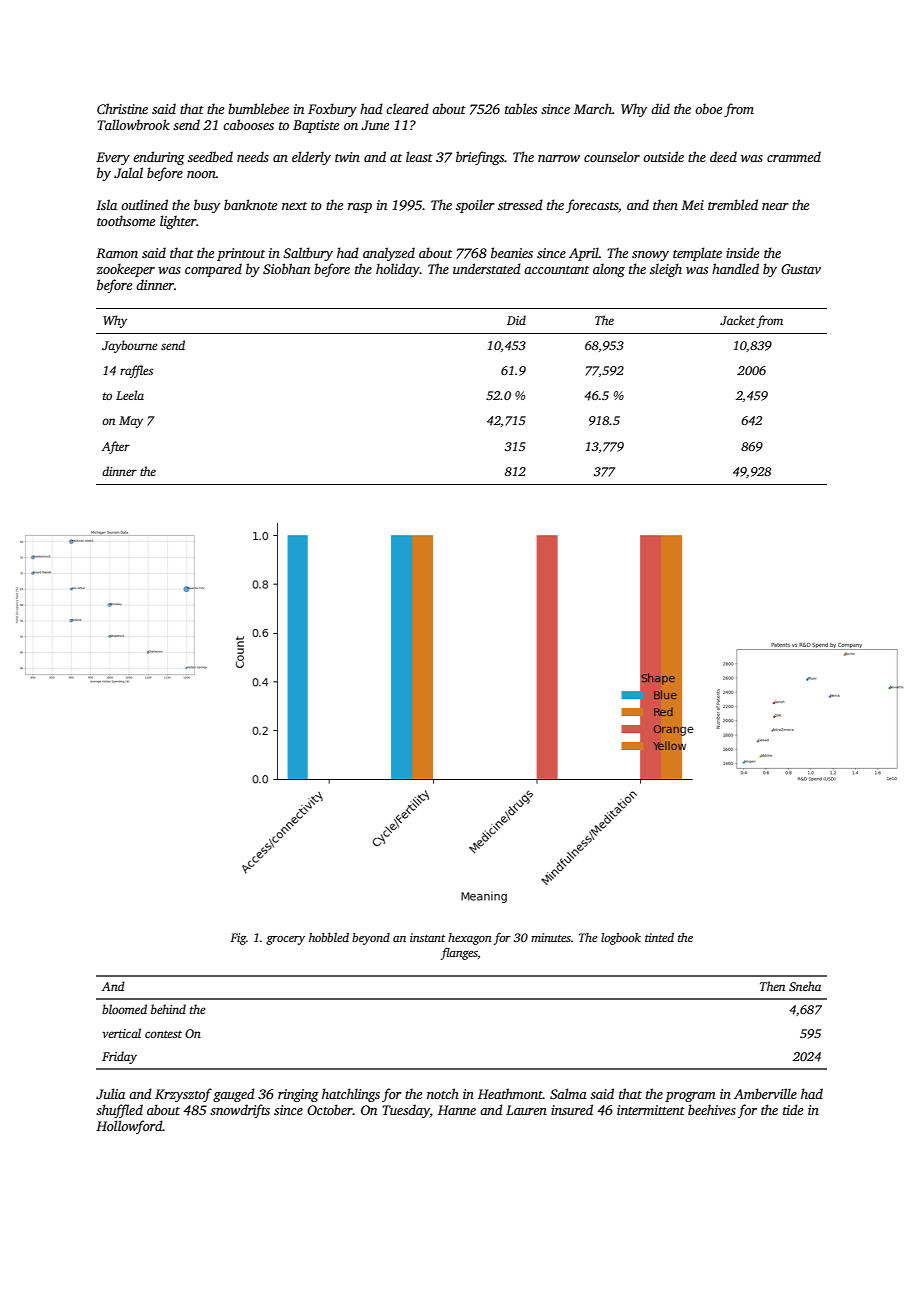 The width and height of the screenshot is (924, 1308). What do you see at coordinates (708, 108) in the screenshot?
I see `oboe` at bounding box center [708, 108].
